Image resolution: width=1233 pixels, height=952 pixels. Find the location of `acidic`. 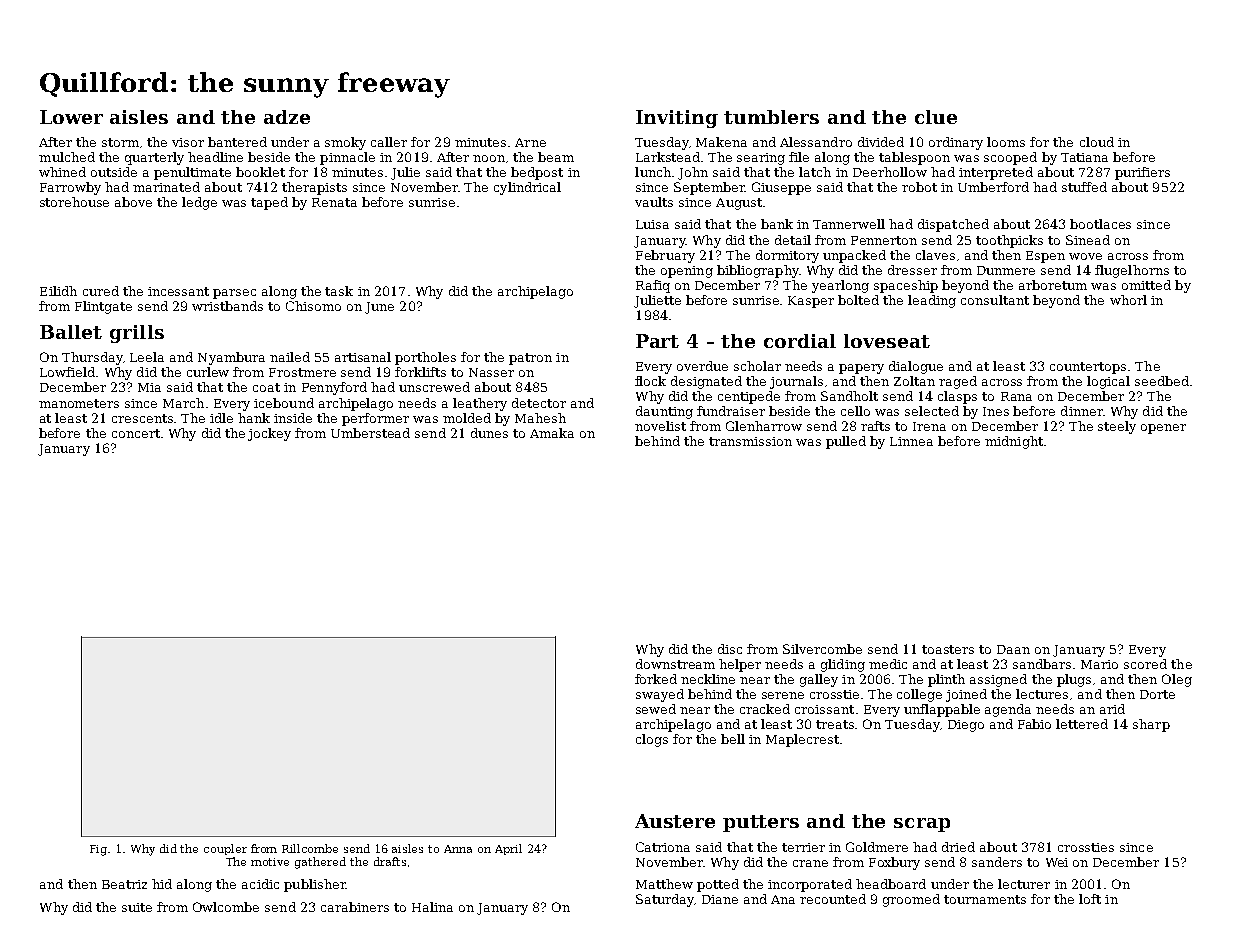

acidic is located at coordinates (260, 884).
